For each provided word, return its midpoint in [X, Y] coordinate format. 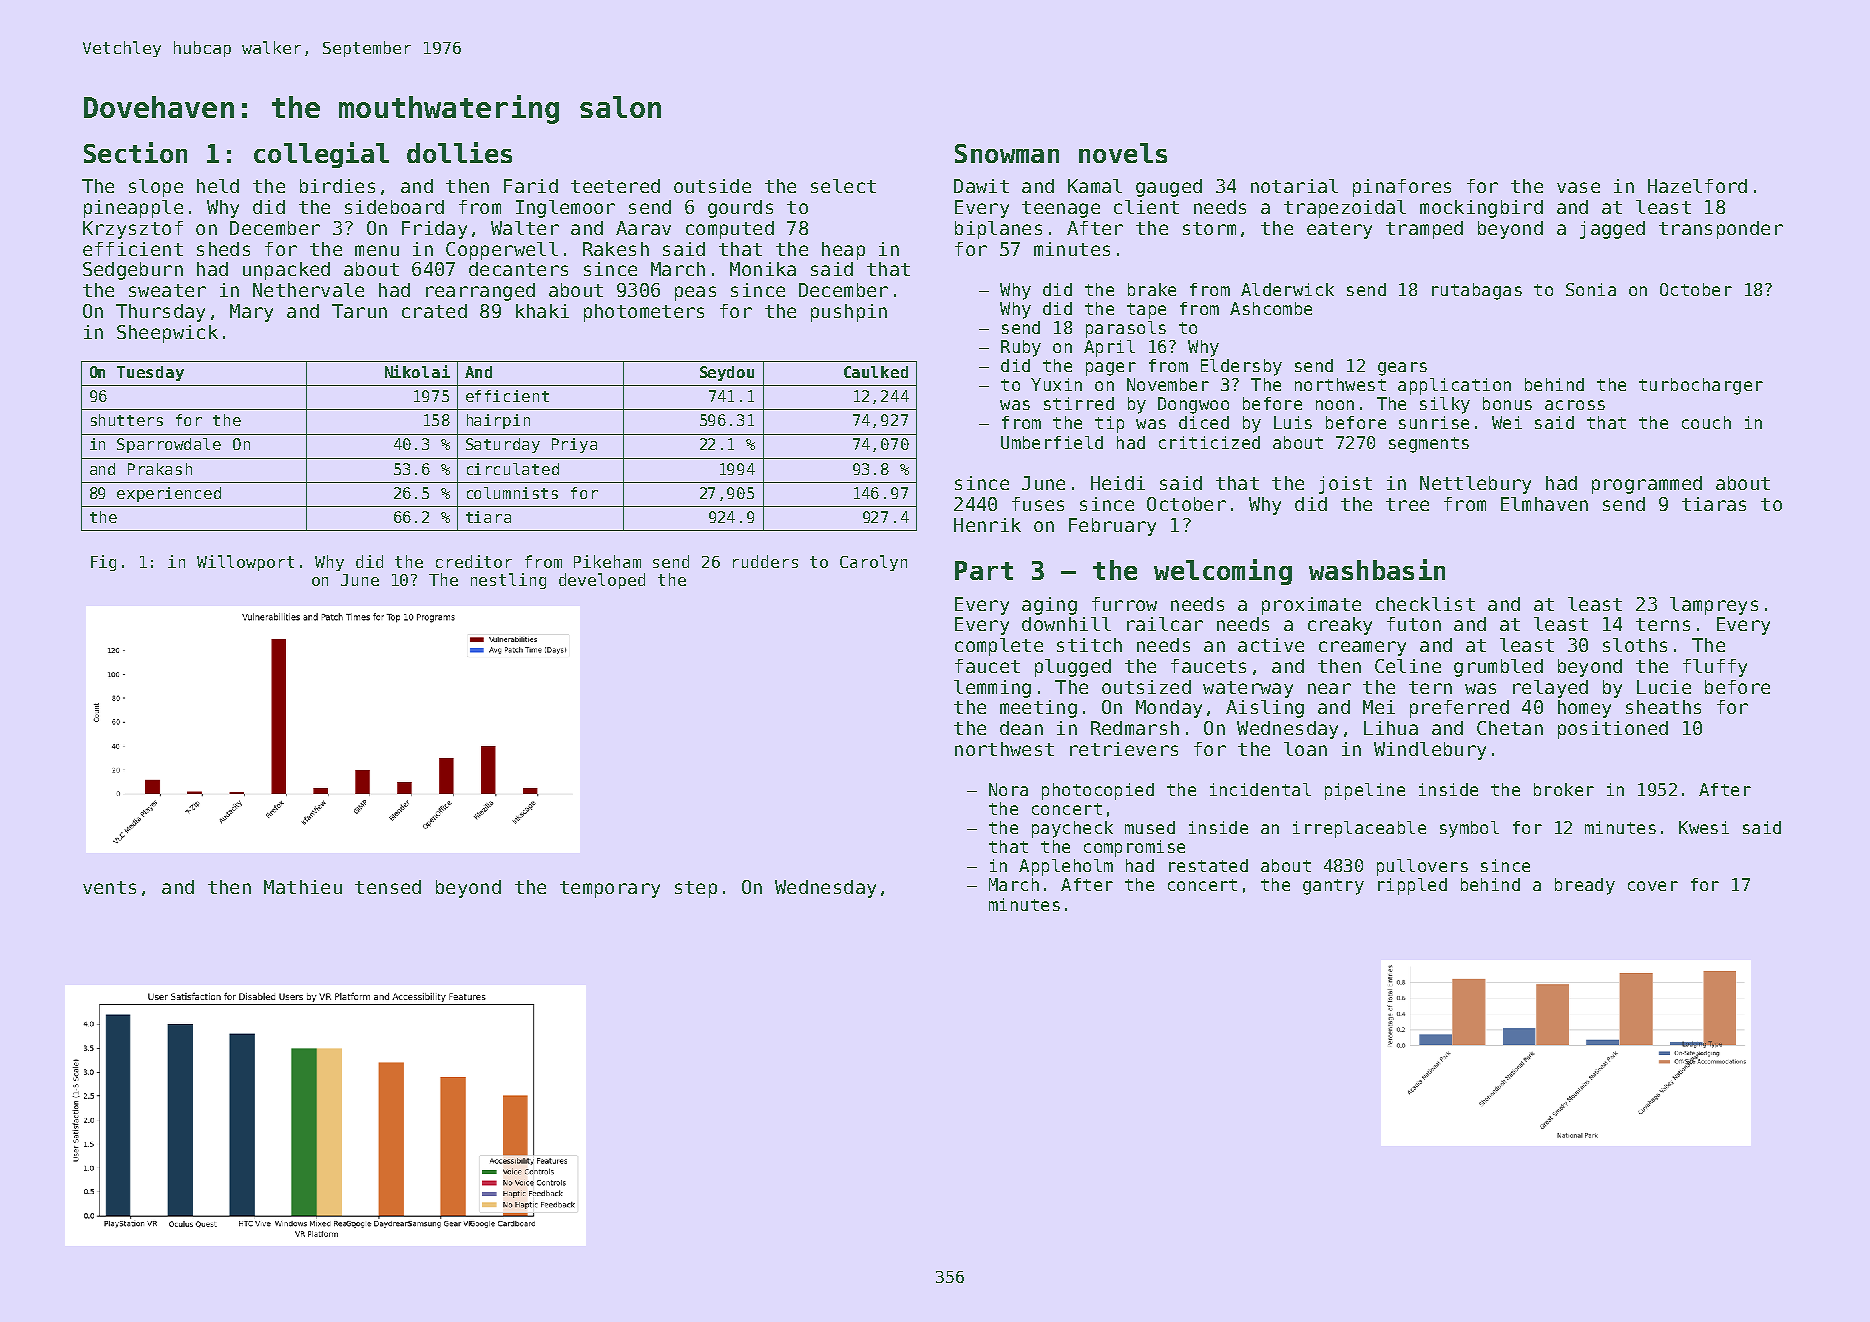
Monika [763, 269]
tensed [388, 887]
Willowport [245, 563]
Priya [574, 445]
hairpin [498, 421]
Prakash [160, 469]
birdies [337, 186]
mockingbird [1481, 209]
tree [1407, 504]
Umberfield [1052, 442]
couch [1706, 422]
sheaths [1663, 707]
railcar [1165, 624]
